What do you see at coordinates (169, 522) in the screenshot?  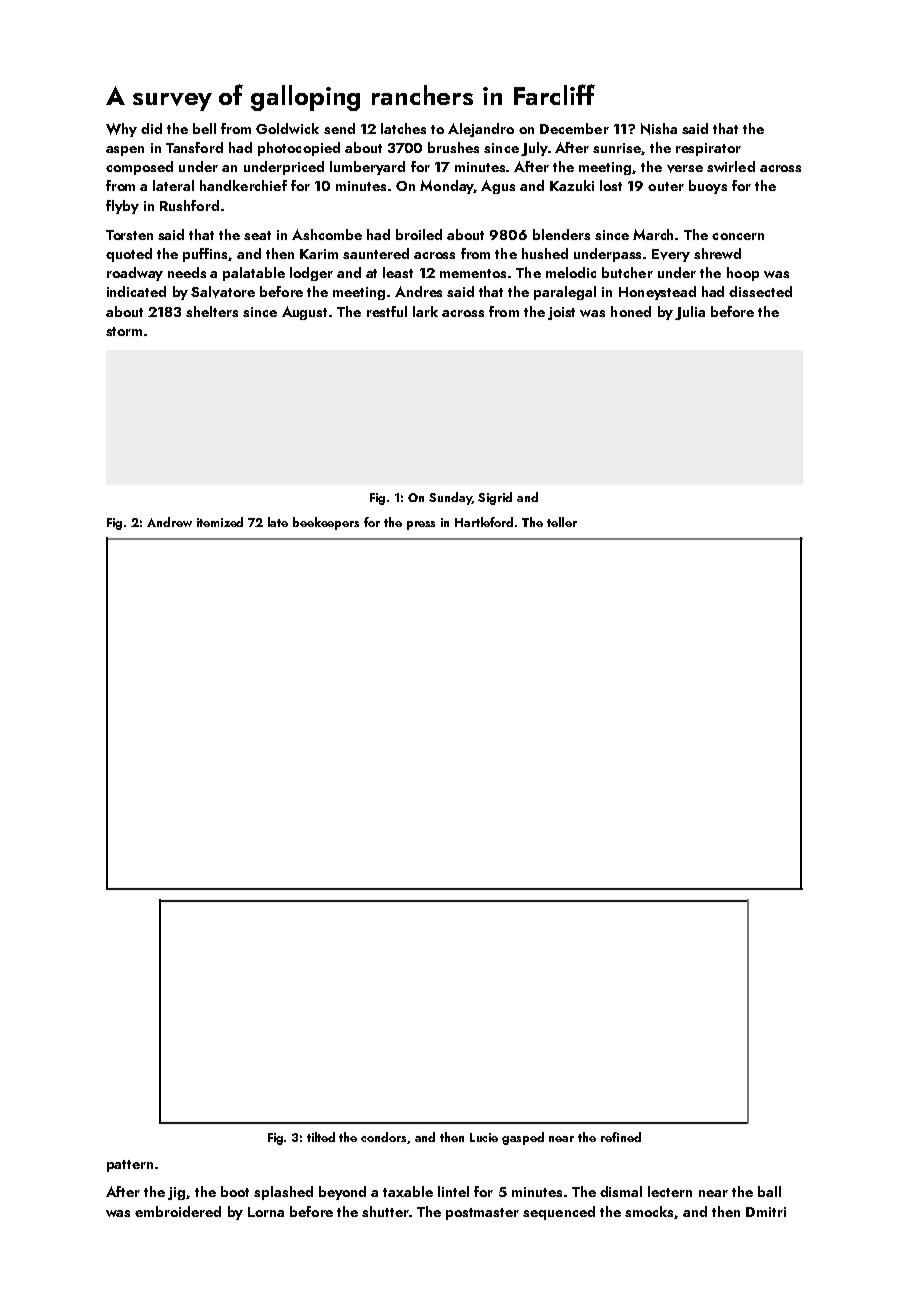 I see `Andrew` at bounding box center [169, 522].
